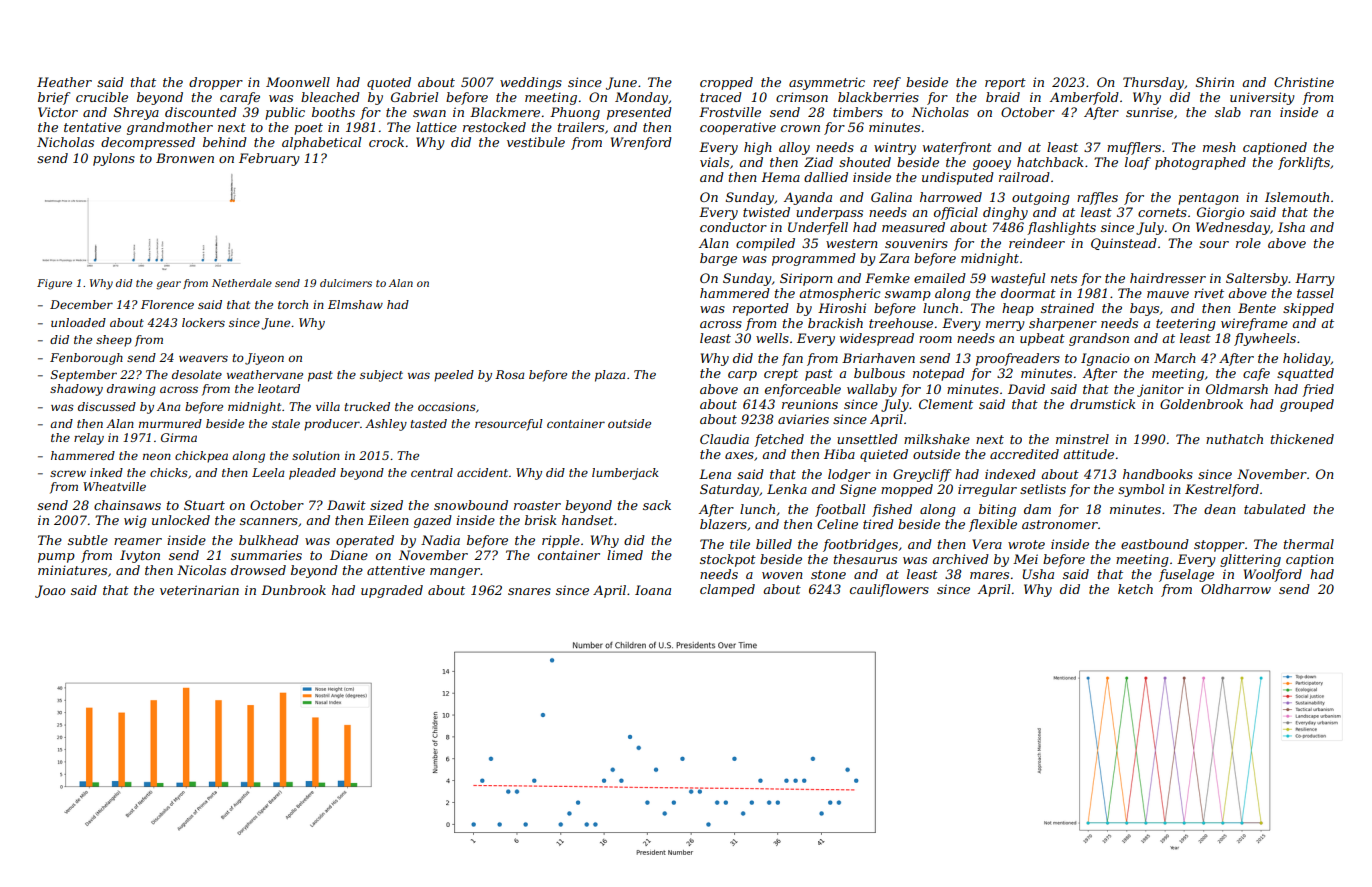  Describe the element at coordinates (1275, 509) in the image. I see `tabulated` at that location.
